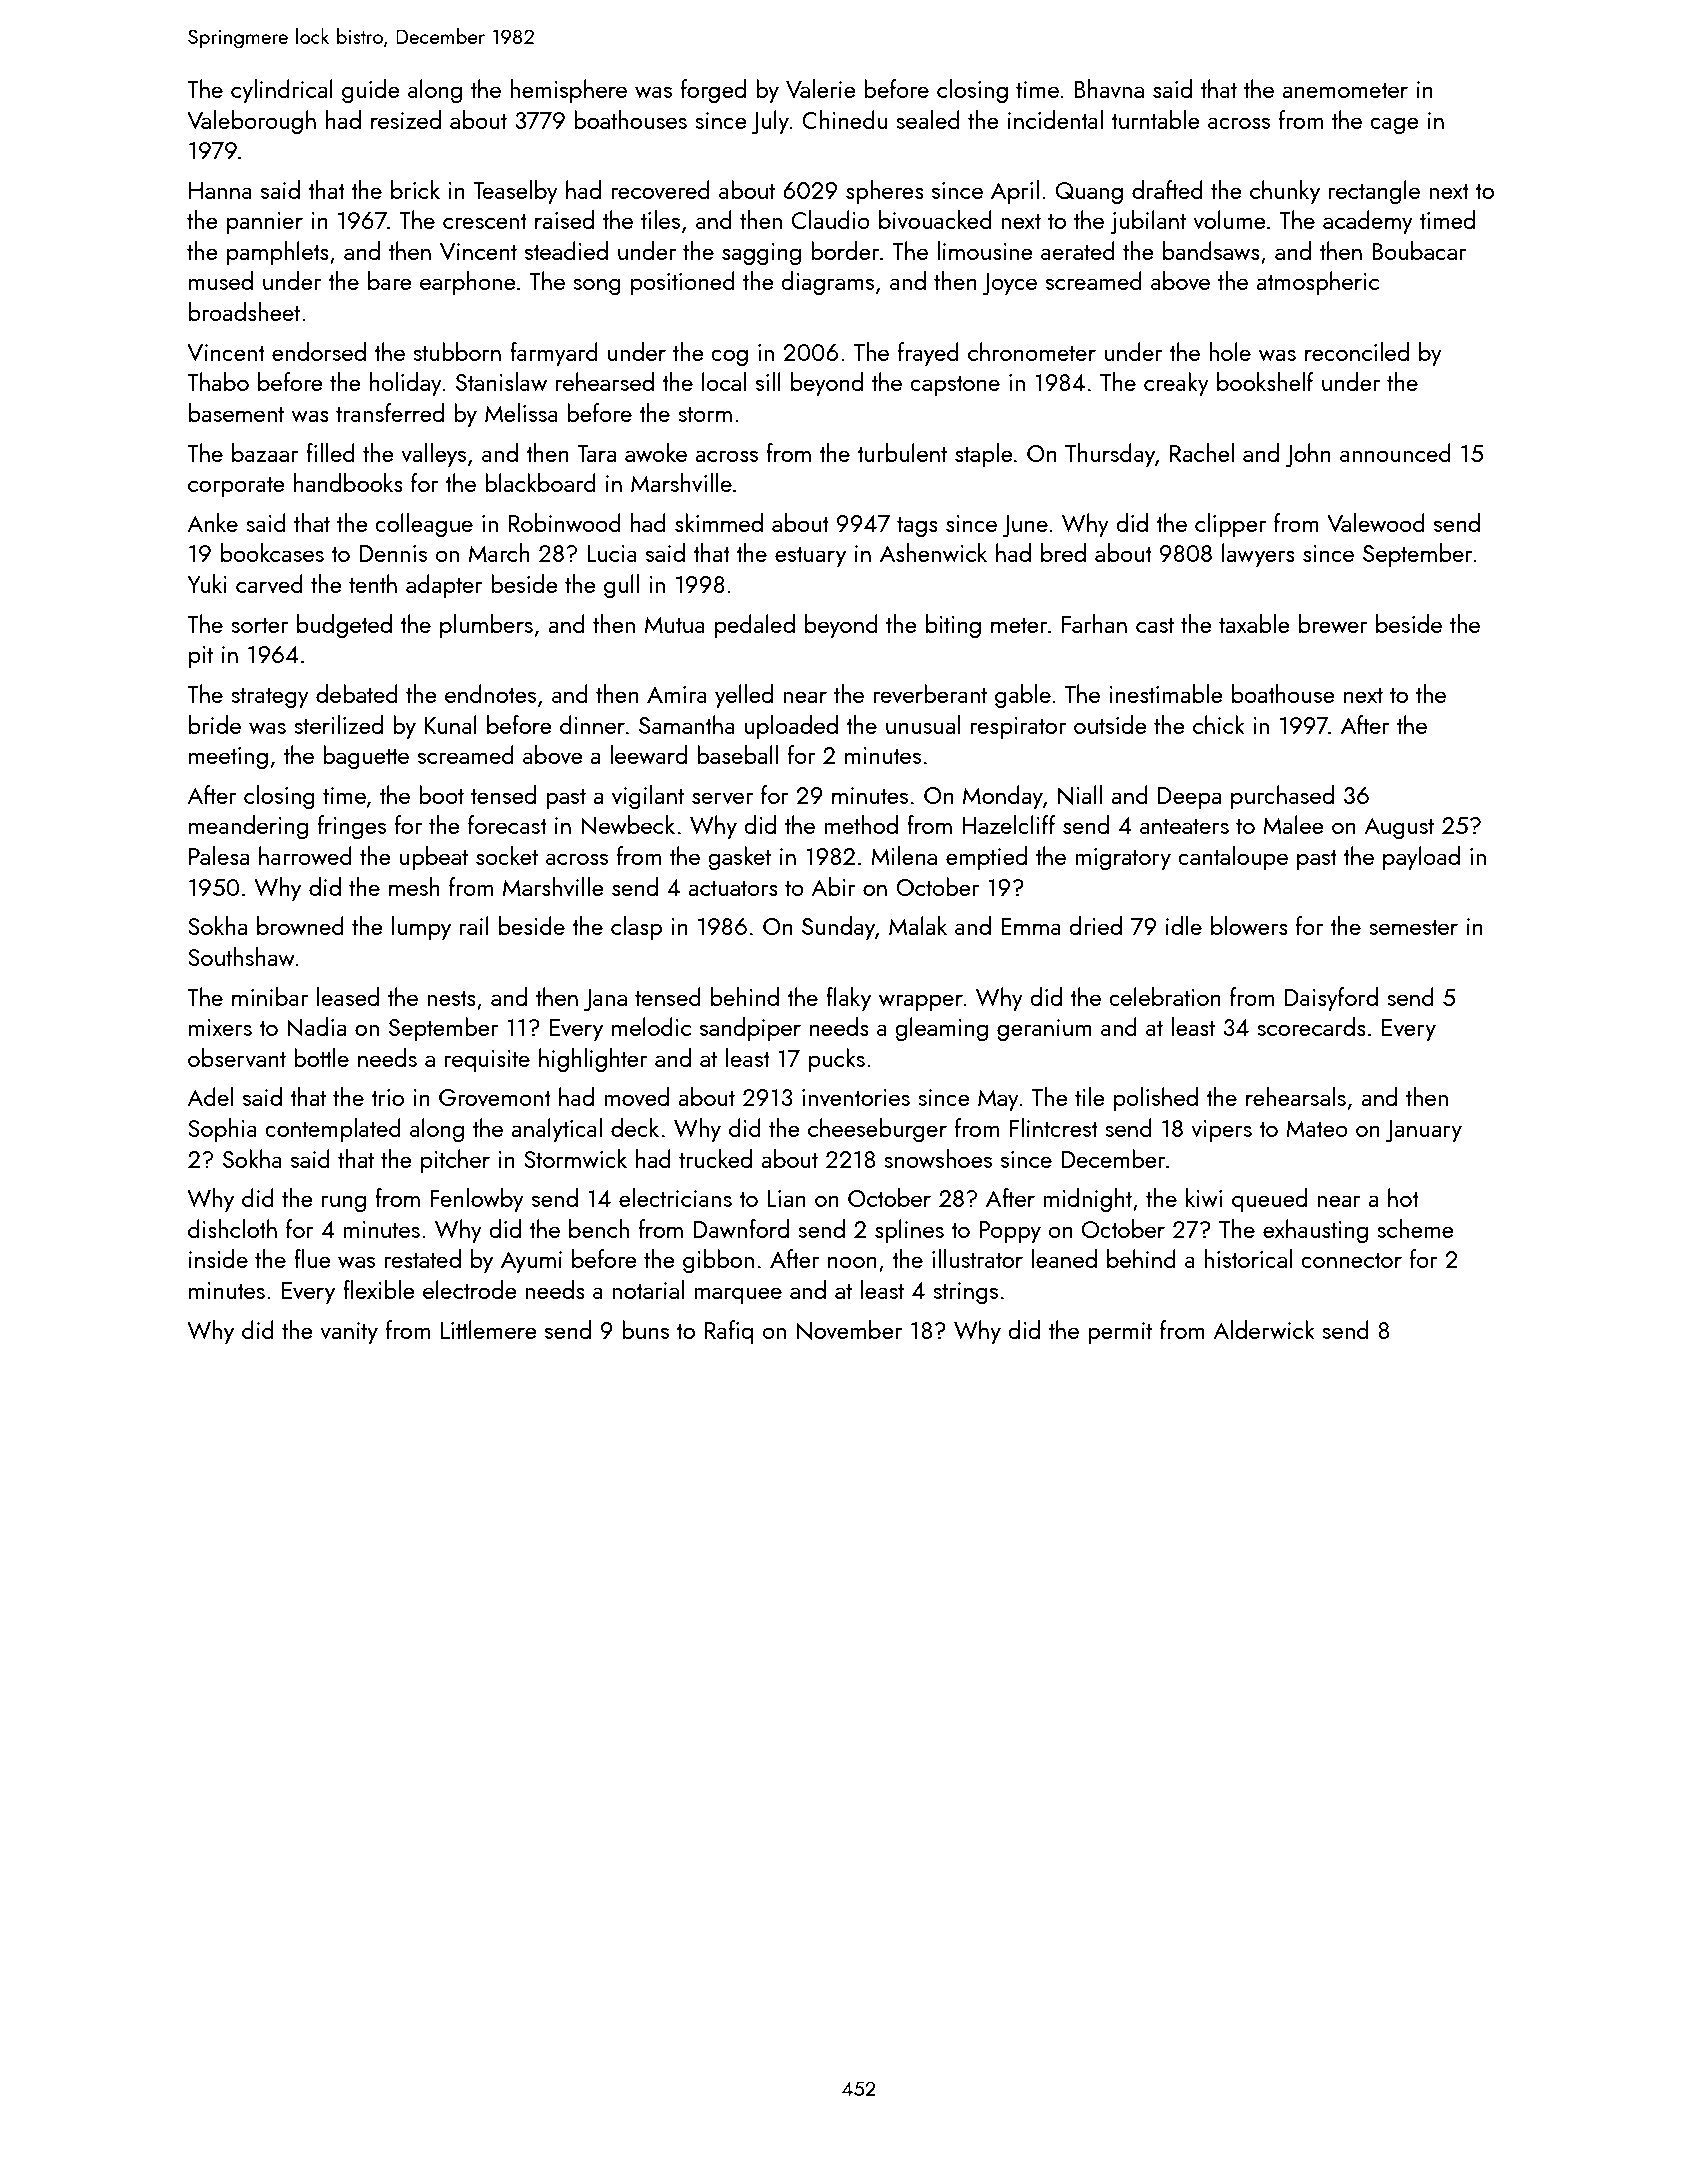  I want to click on brewer, so click(1333, 623).
